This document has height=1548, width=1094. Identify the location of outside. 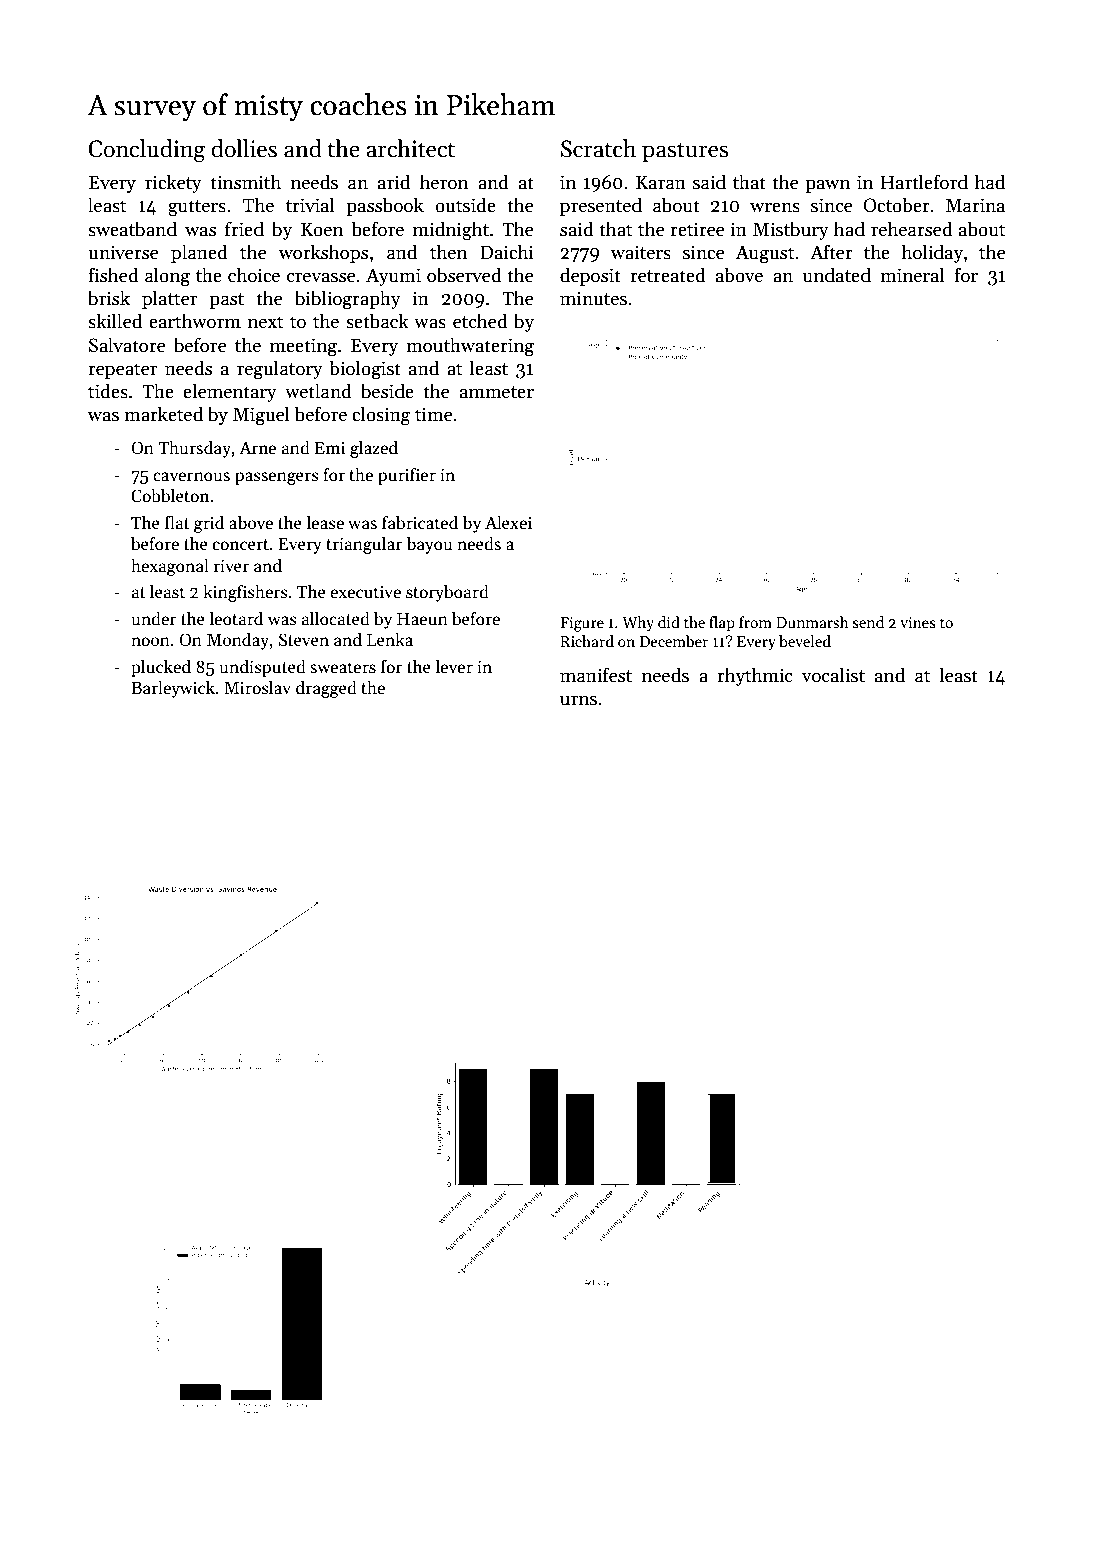
(465, 205).
